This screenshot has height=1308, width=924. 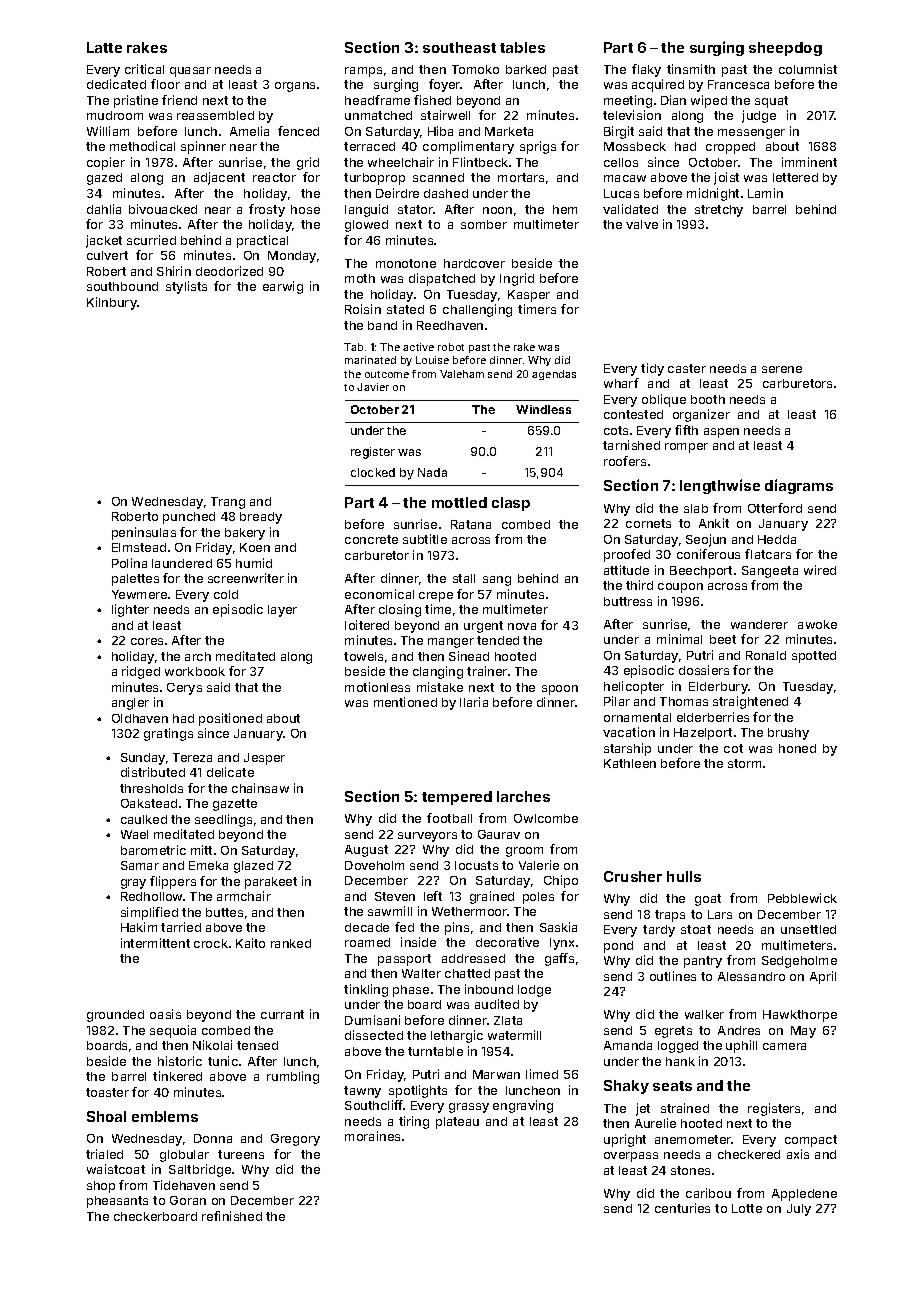 I want to click on southeast, so click(x=459, y=47).
